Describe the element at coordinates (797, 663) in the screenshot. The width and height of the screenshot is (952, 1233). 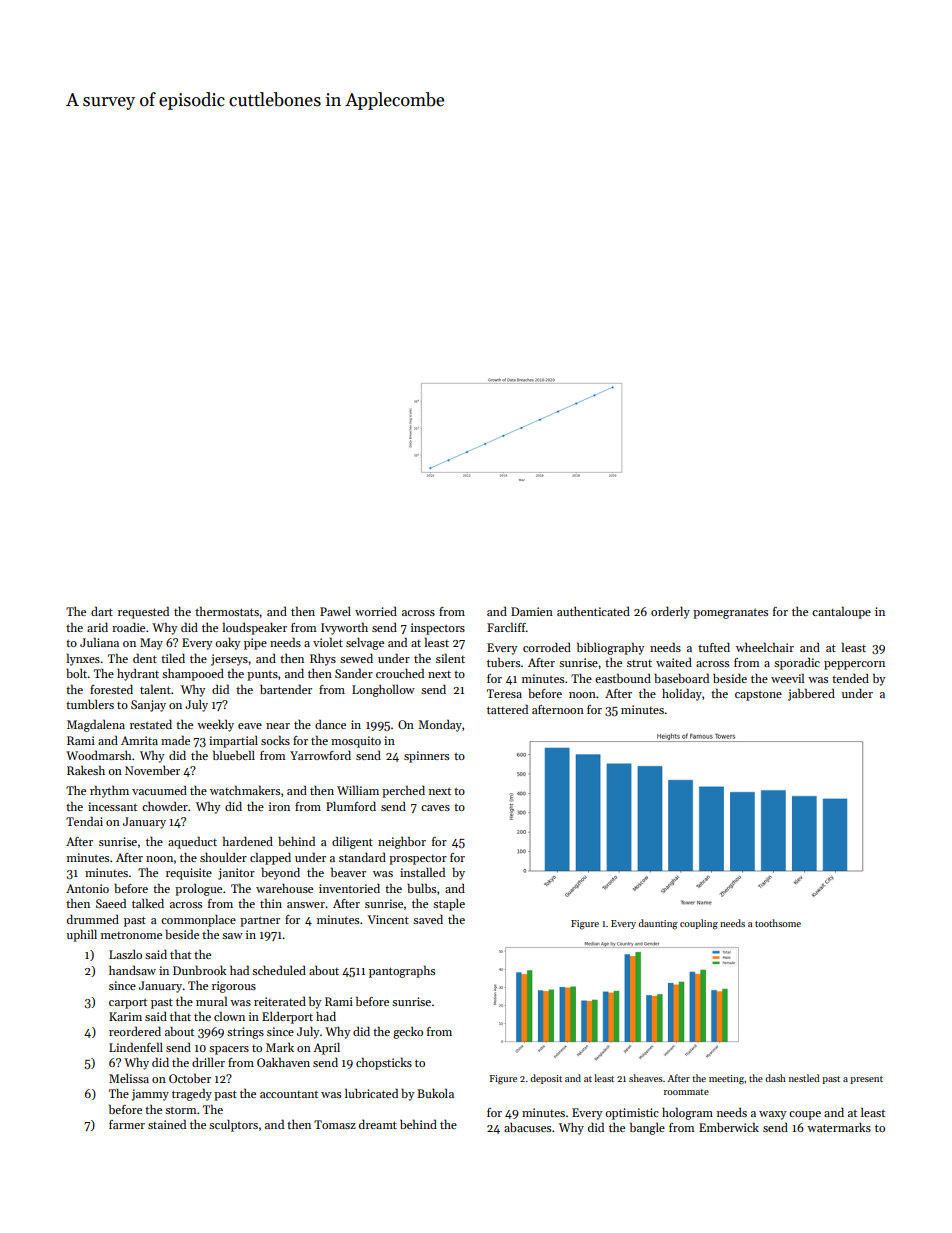
I see `sporadic` at that location.
